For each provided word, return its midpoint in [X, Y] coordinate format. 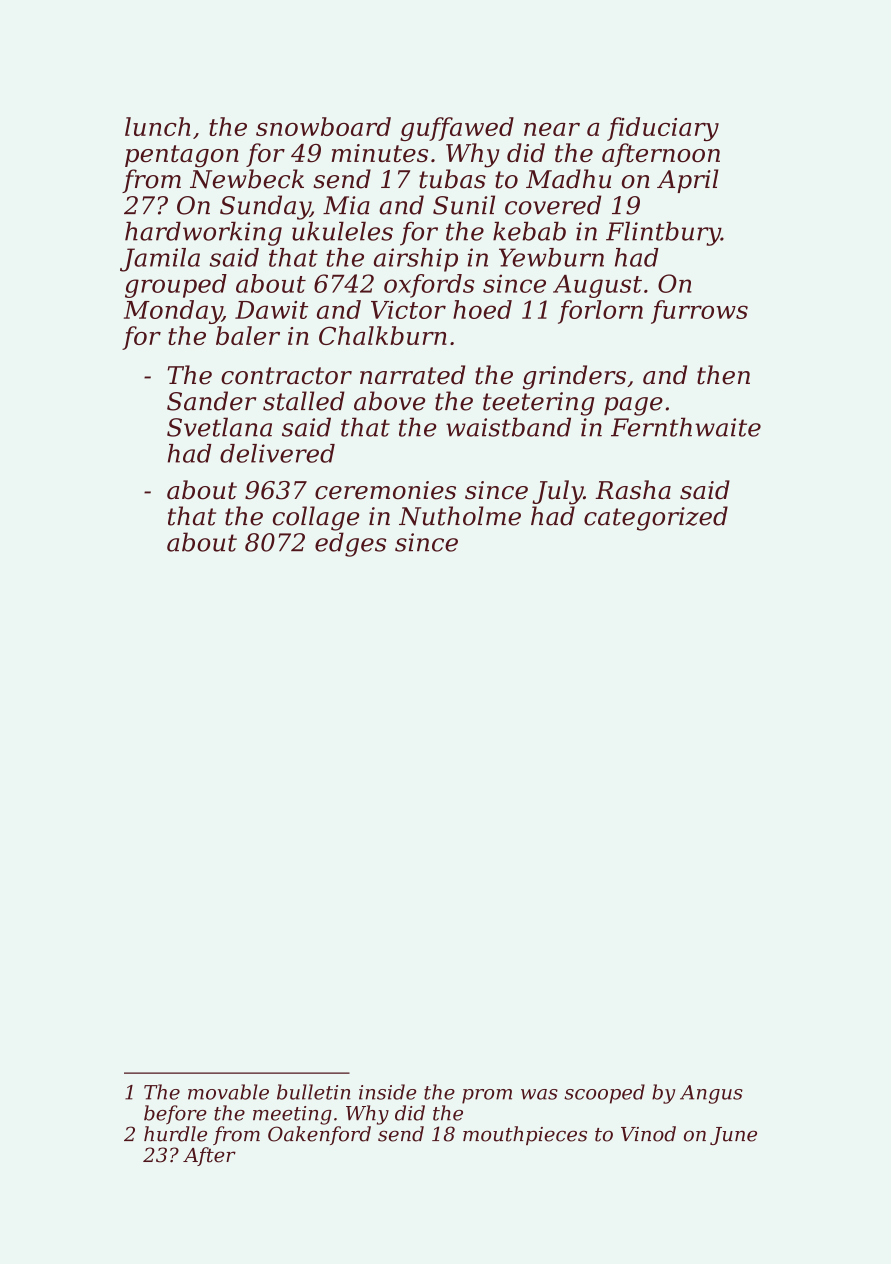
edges [350, 544]
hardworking [203, 233]
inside [387, 1092]
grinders [574, 377]
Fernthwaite [686, 427]
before [175, 1114]
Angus [711, 1094]
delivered [277, 453]
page [633, 406]
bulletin [313, 1092]
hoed [482, 309]
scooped [604, 1094]
